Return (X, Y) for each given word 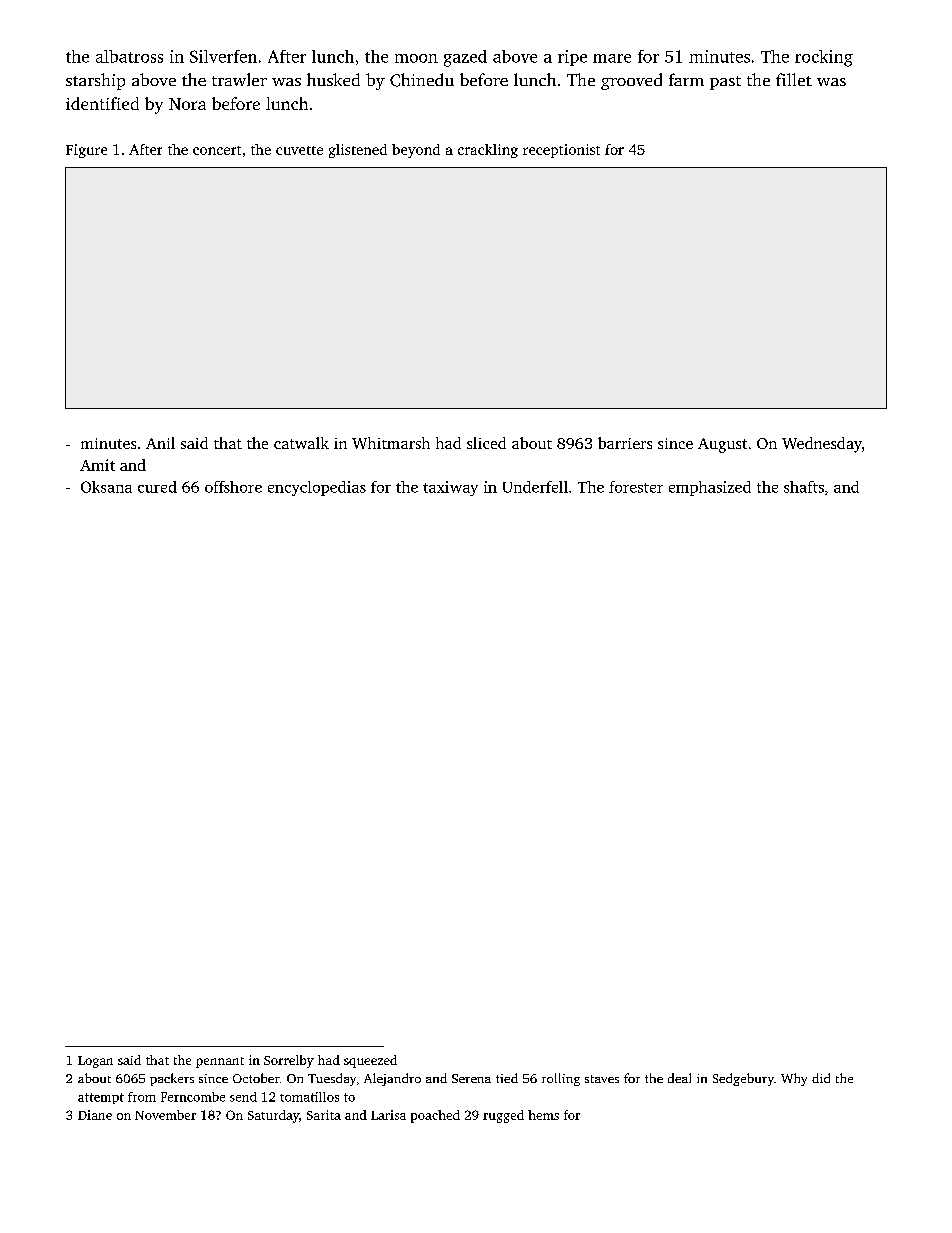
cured (157, 487)
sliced (486, 443)
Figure (86, 151)
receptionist (561, 151)
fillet (794, 79)
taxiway (450, 488)
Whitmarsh (391, 443)
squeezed (370, 1061)
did (821, 1078)
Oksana (106, 487)
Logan (95, 1062)
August (722, 445)
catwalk (301, 443)
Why (794, 1079)
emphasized (710, 488)
